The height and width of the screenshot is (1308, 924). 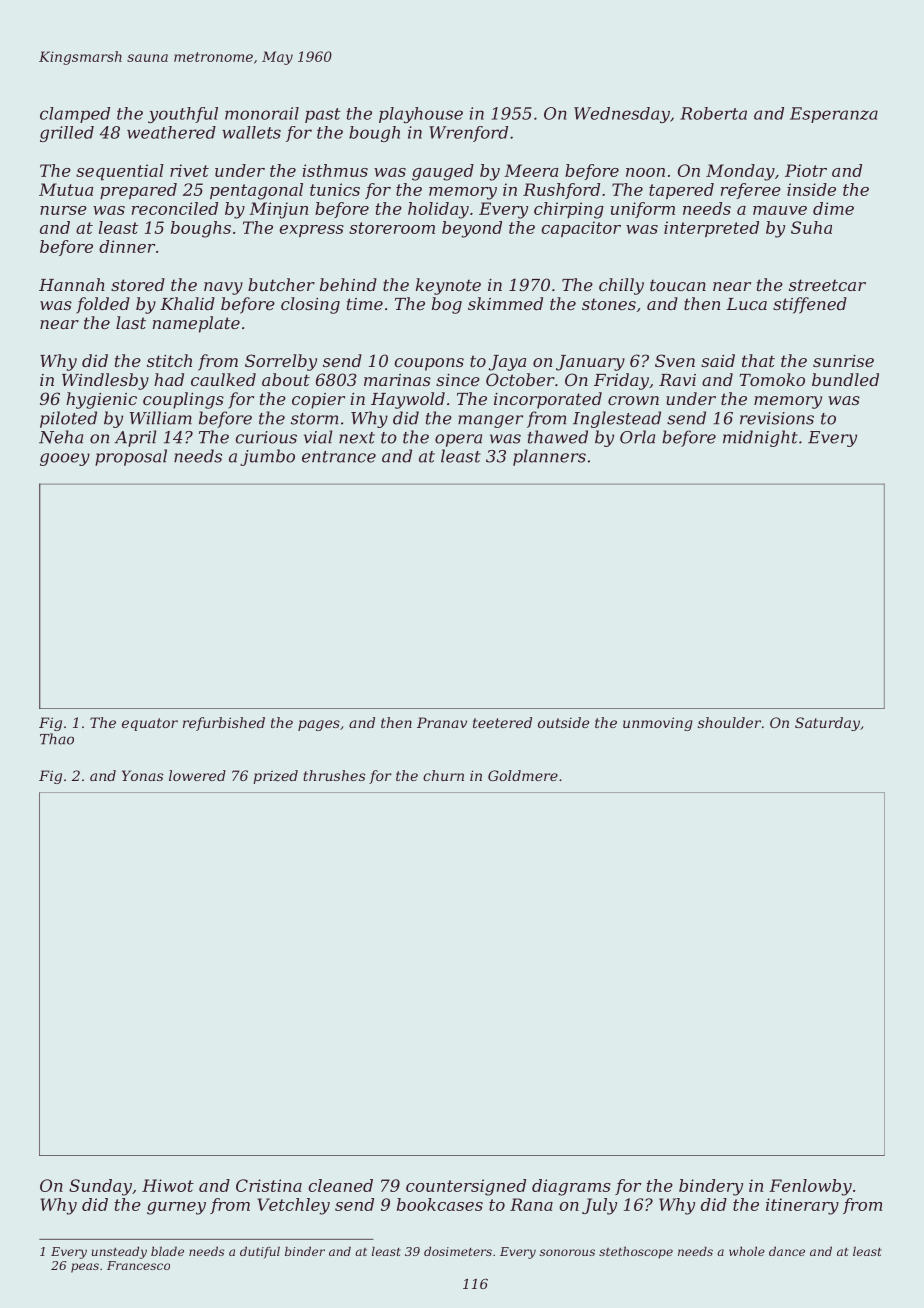 What do you see at coordinates (834, 115) in the screenshot?
I see `Esperanza` at bounding box center [834, 115].
